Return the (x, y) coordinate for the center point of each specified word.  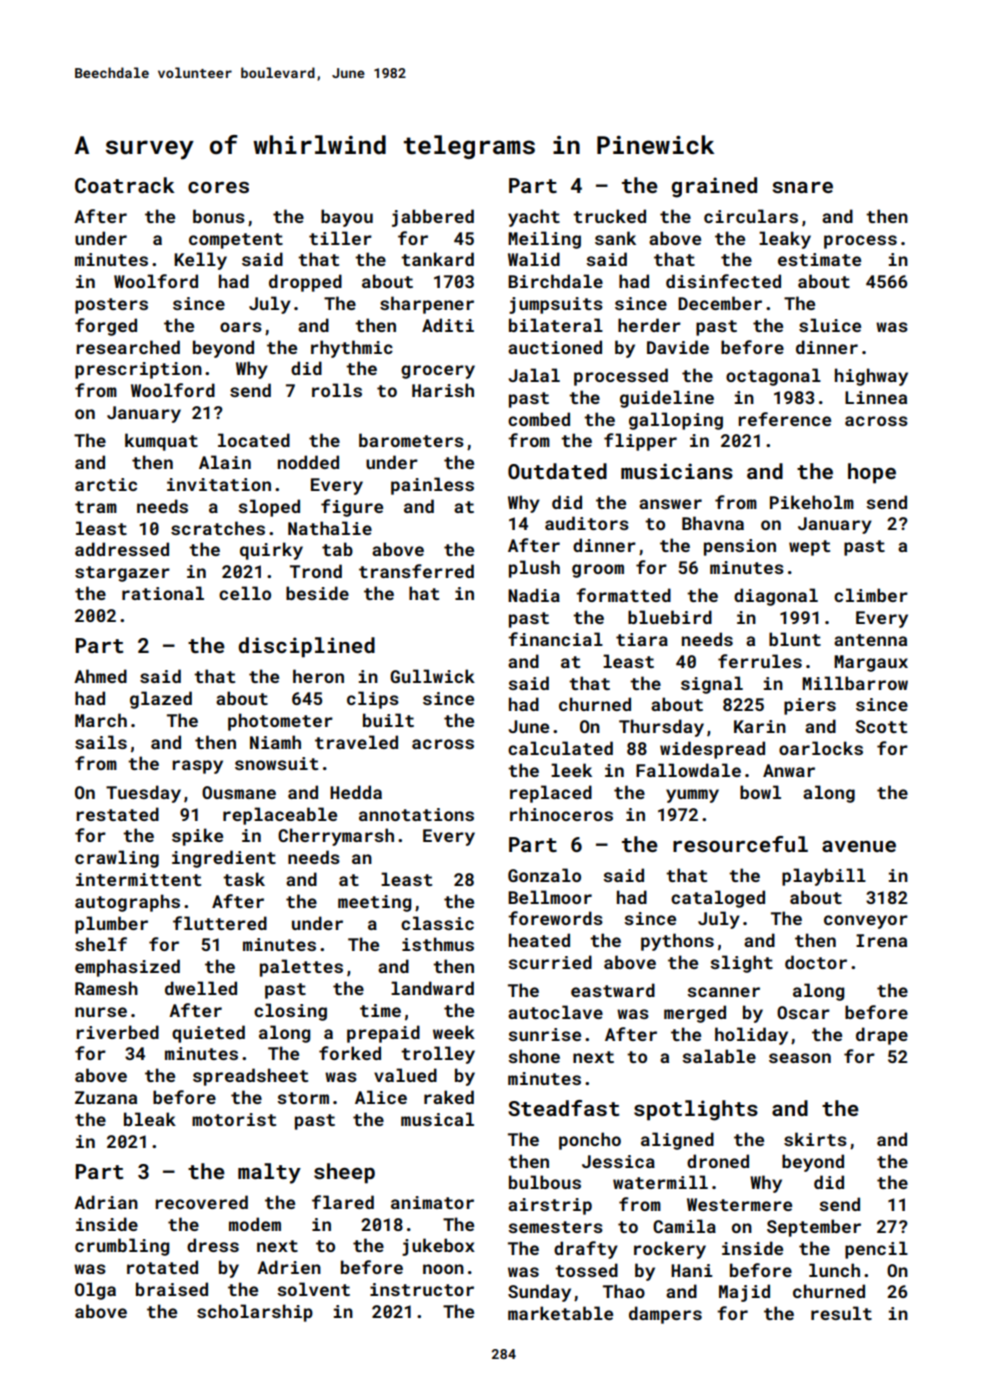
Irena (881, 940)
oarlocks (821, 748)
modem (255, 1224)
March (101, 720)
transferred (416, 571)
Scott (881, 726)
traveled (356, 742)
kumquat (161, 442)
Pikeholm (812, 502)
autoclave (555, 1012)
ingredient (224, 859)
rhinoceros (561, 814)
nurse (101, 1012)
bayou (347, 218)
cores (218, 187)
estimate (819, 259)
